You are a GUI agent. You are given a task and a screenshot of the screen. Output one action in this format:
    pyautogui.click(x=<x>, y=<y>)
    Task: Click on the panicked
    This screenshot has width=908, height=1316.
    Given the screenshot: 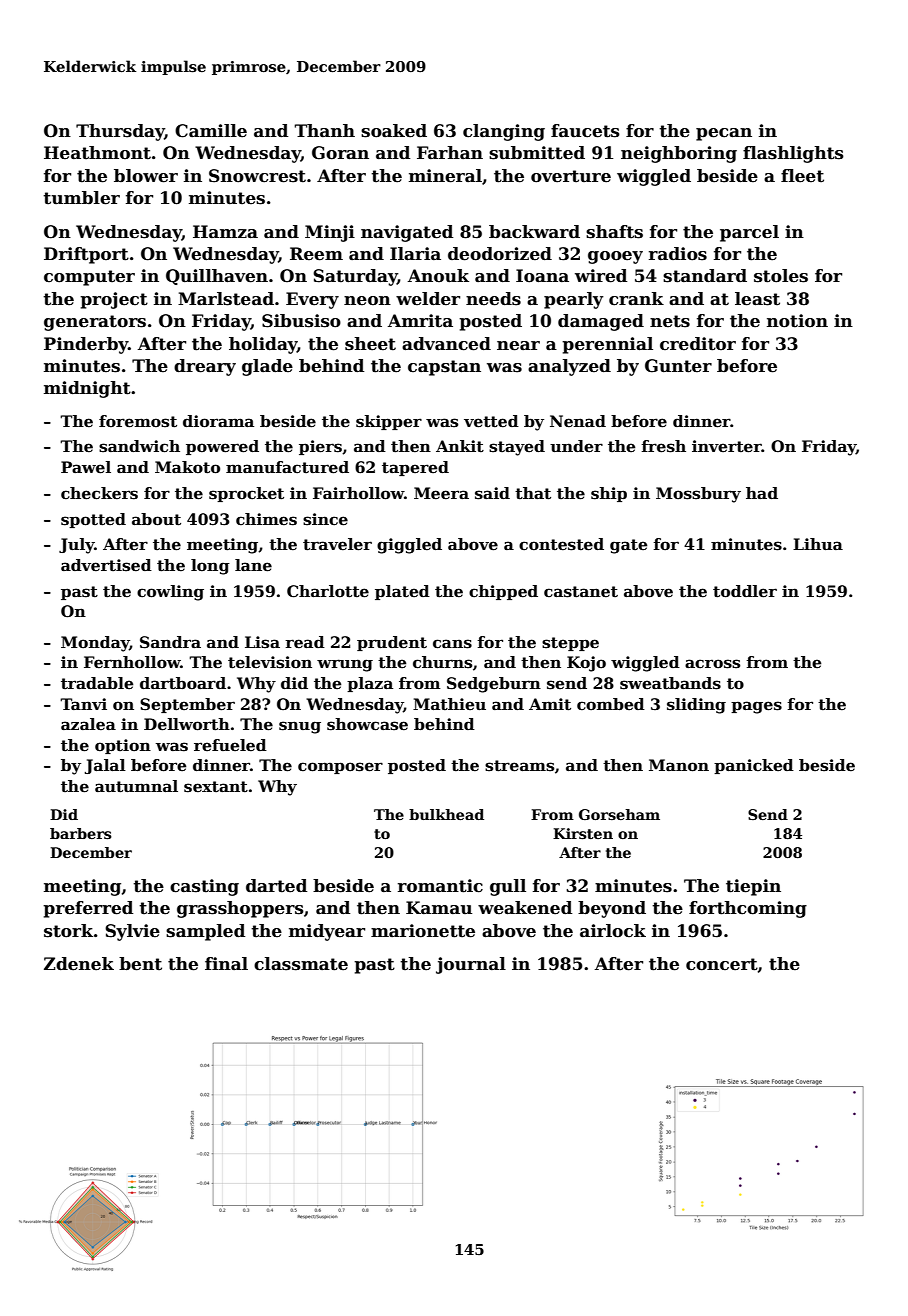 What is the action you would take?
    pyautogui.click(x=754, y=766)
